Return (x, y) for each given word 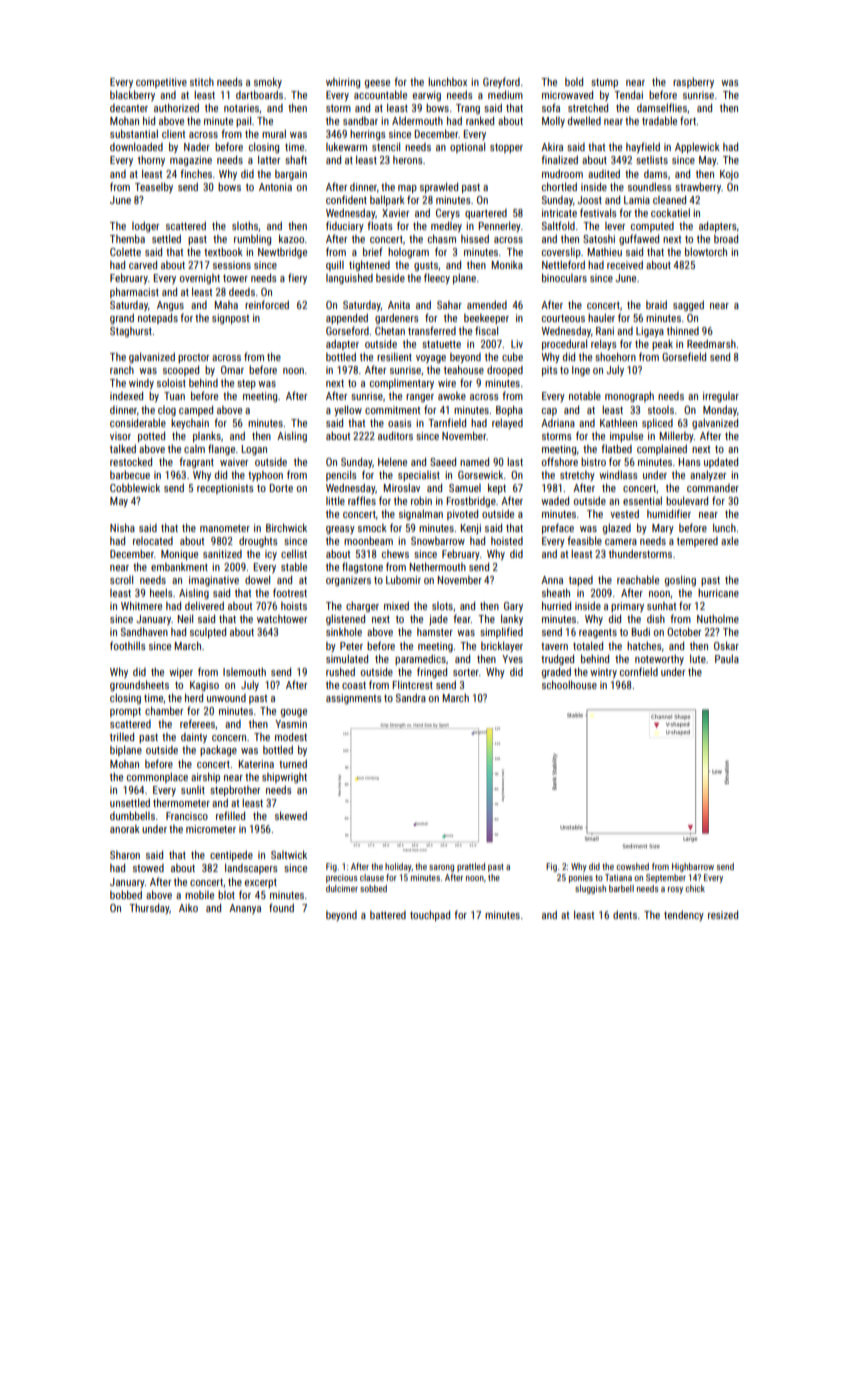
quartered (486, 214)
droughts (258, 542)
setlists (652, 160)
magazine (191, 161)
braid (656, 305)
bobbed (126, 894)
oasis (400, 423)
